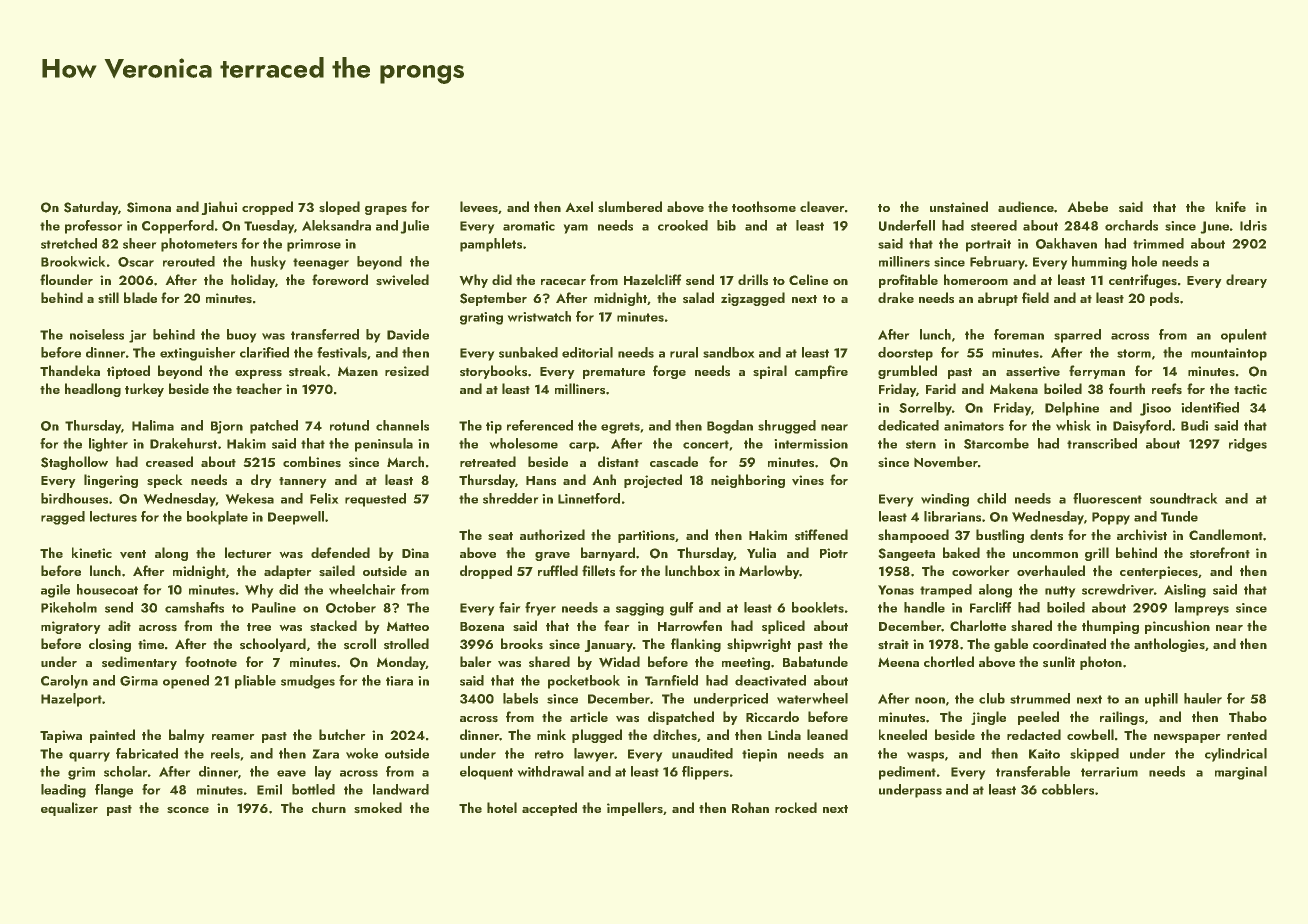 The image size is (1308, 924). Describe the element at coordinates (479, 207) in the screenshot. I see `levees` at that location.
